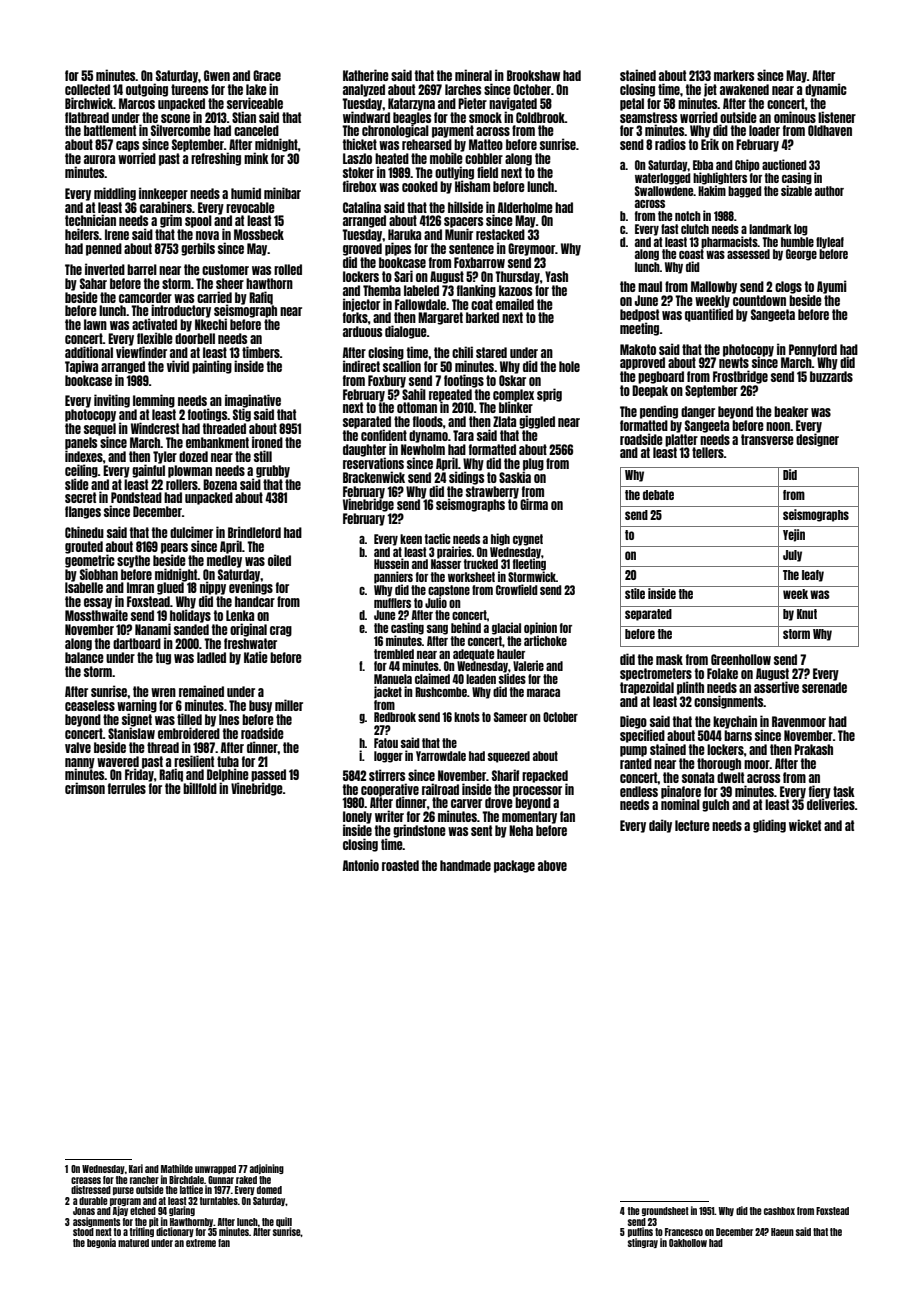 The image size is (924, 1308). Describe the element at coordinates (101, 1243) in the screenshot. I see `begonia` at that location.
